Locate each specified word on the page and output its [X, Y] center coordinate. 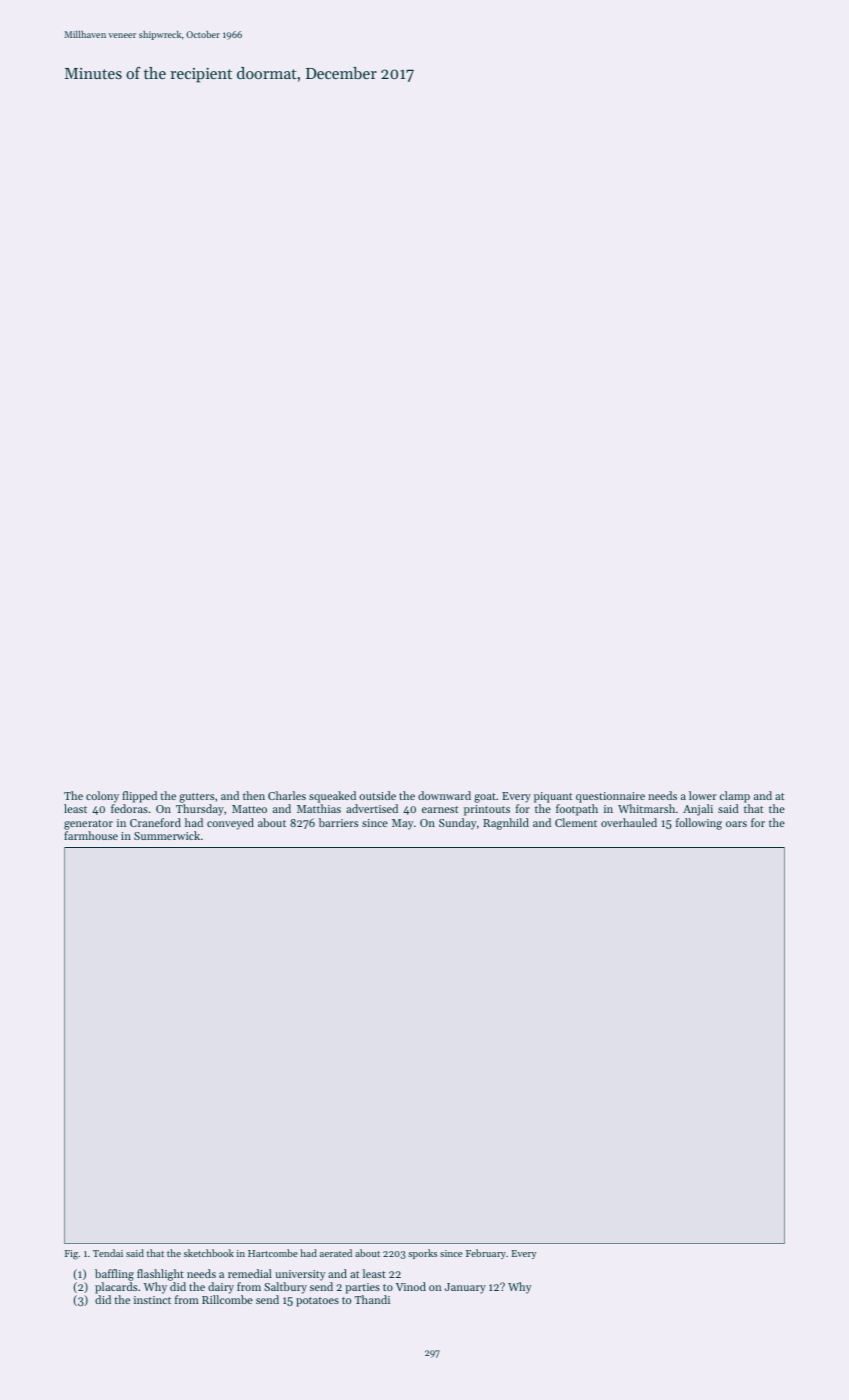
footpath [577, 810]
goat [485, 798]
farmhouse [91, 835]
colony [102, 797]
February [486, 1254]
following [699, 824]
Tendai [108, 1253]
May [402, 824]
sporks [422, 1254]
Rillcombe [227, 1299]
